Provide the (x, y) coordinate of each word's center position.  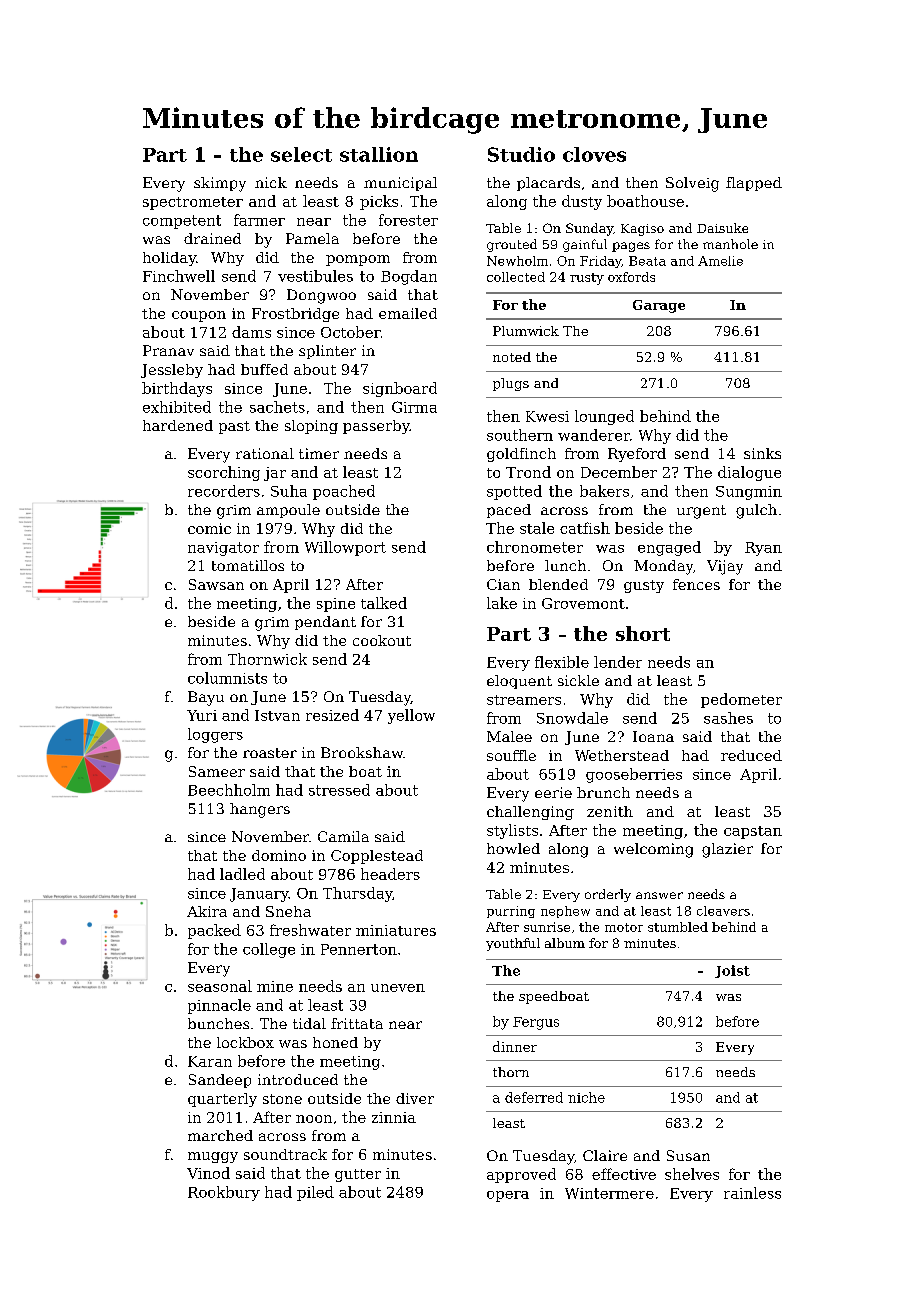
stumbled (678, 927)
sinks (762, 453)
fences (696, 584)
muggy (213, 1157)
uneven (398, 988)
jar (275, 474)
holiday (169, 259)
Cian (503, 584)
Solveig (692, 184)
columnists (227, 678)
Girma (414, 407)
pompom (358, 260)
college (269, 950)
